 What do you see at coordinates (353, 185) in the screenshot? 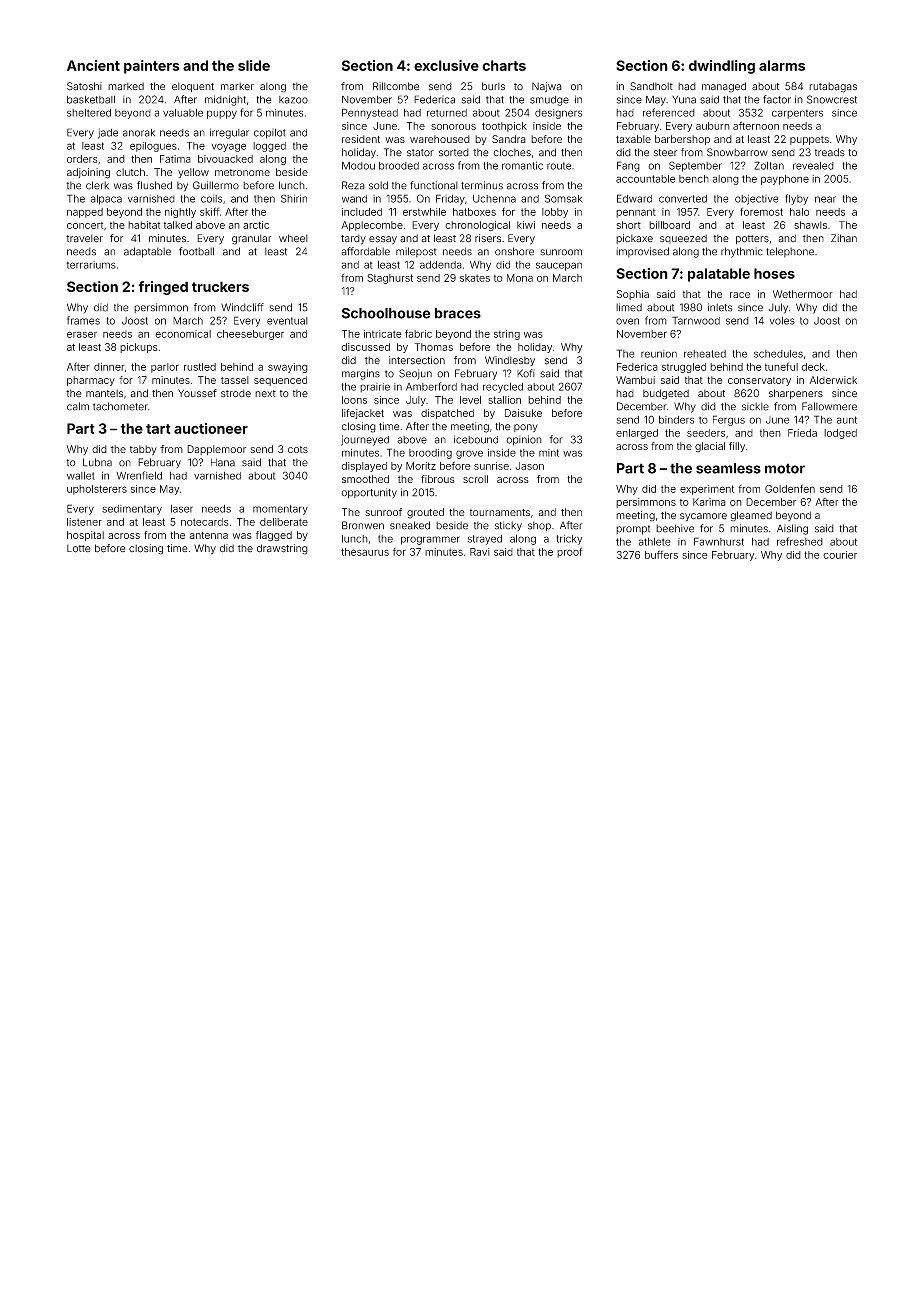
I see `Reza` at bounding box center [353, 185].
